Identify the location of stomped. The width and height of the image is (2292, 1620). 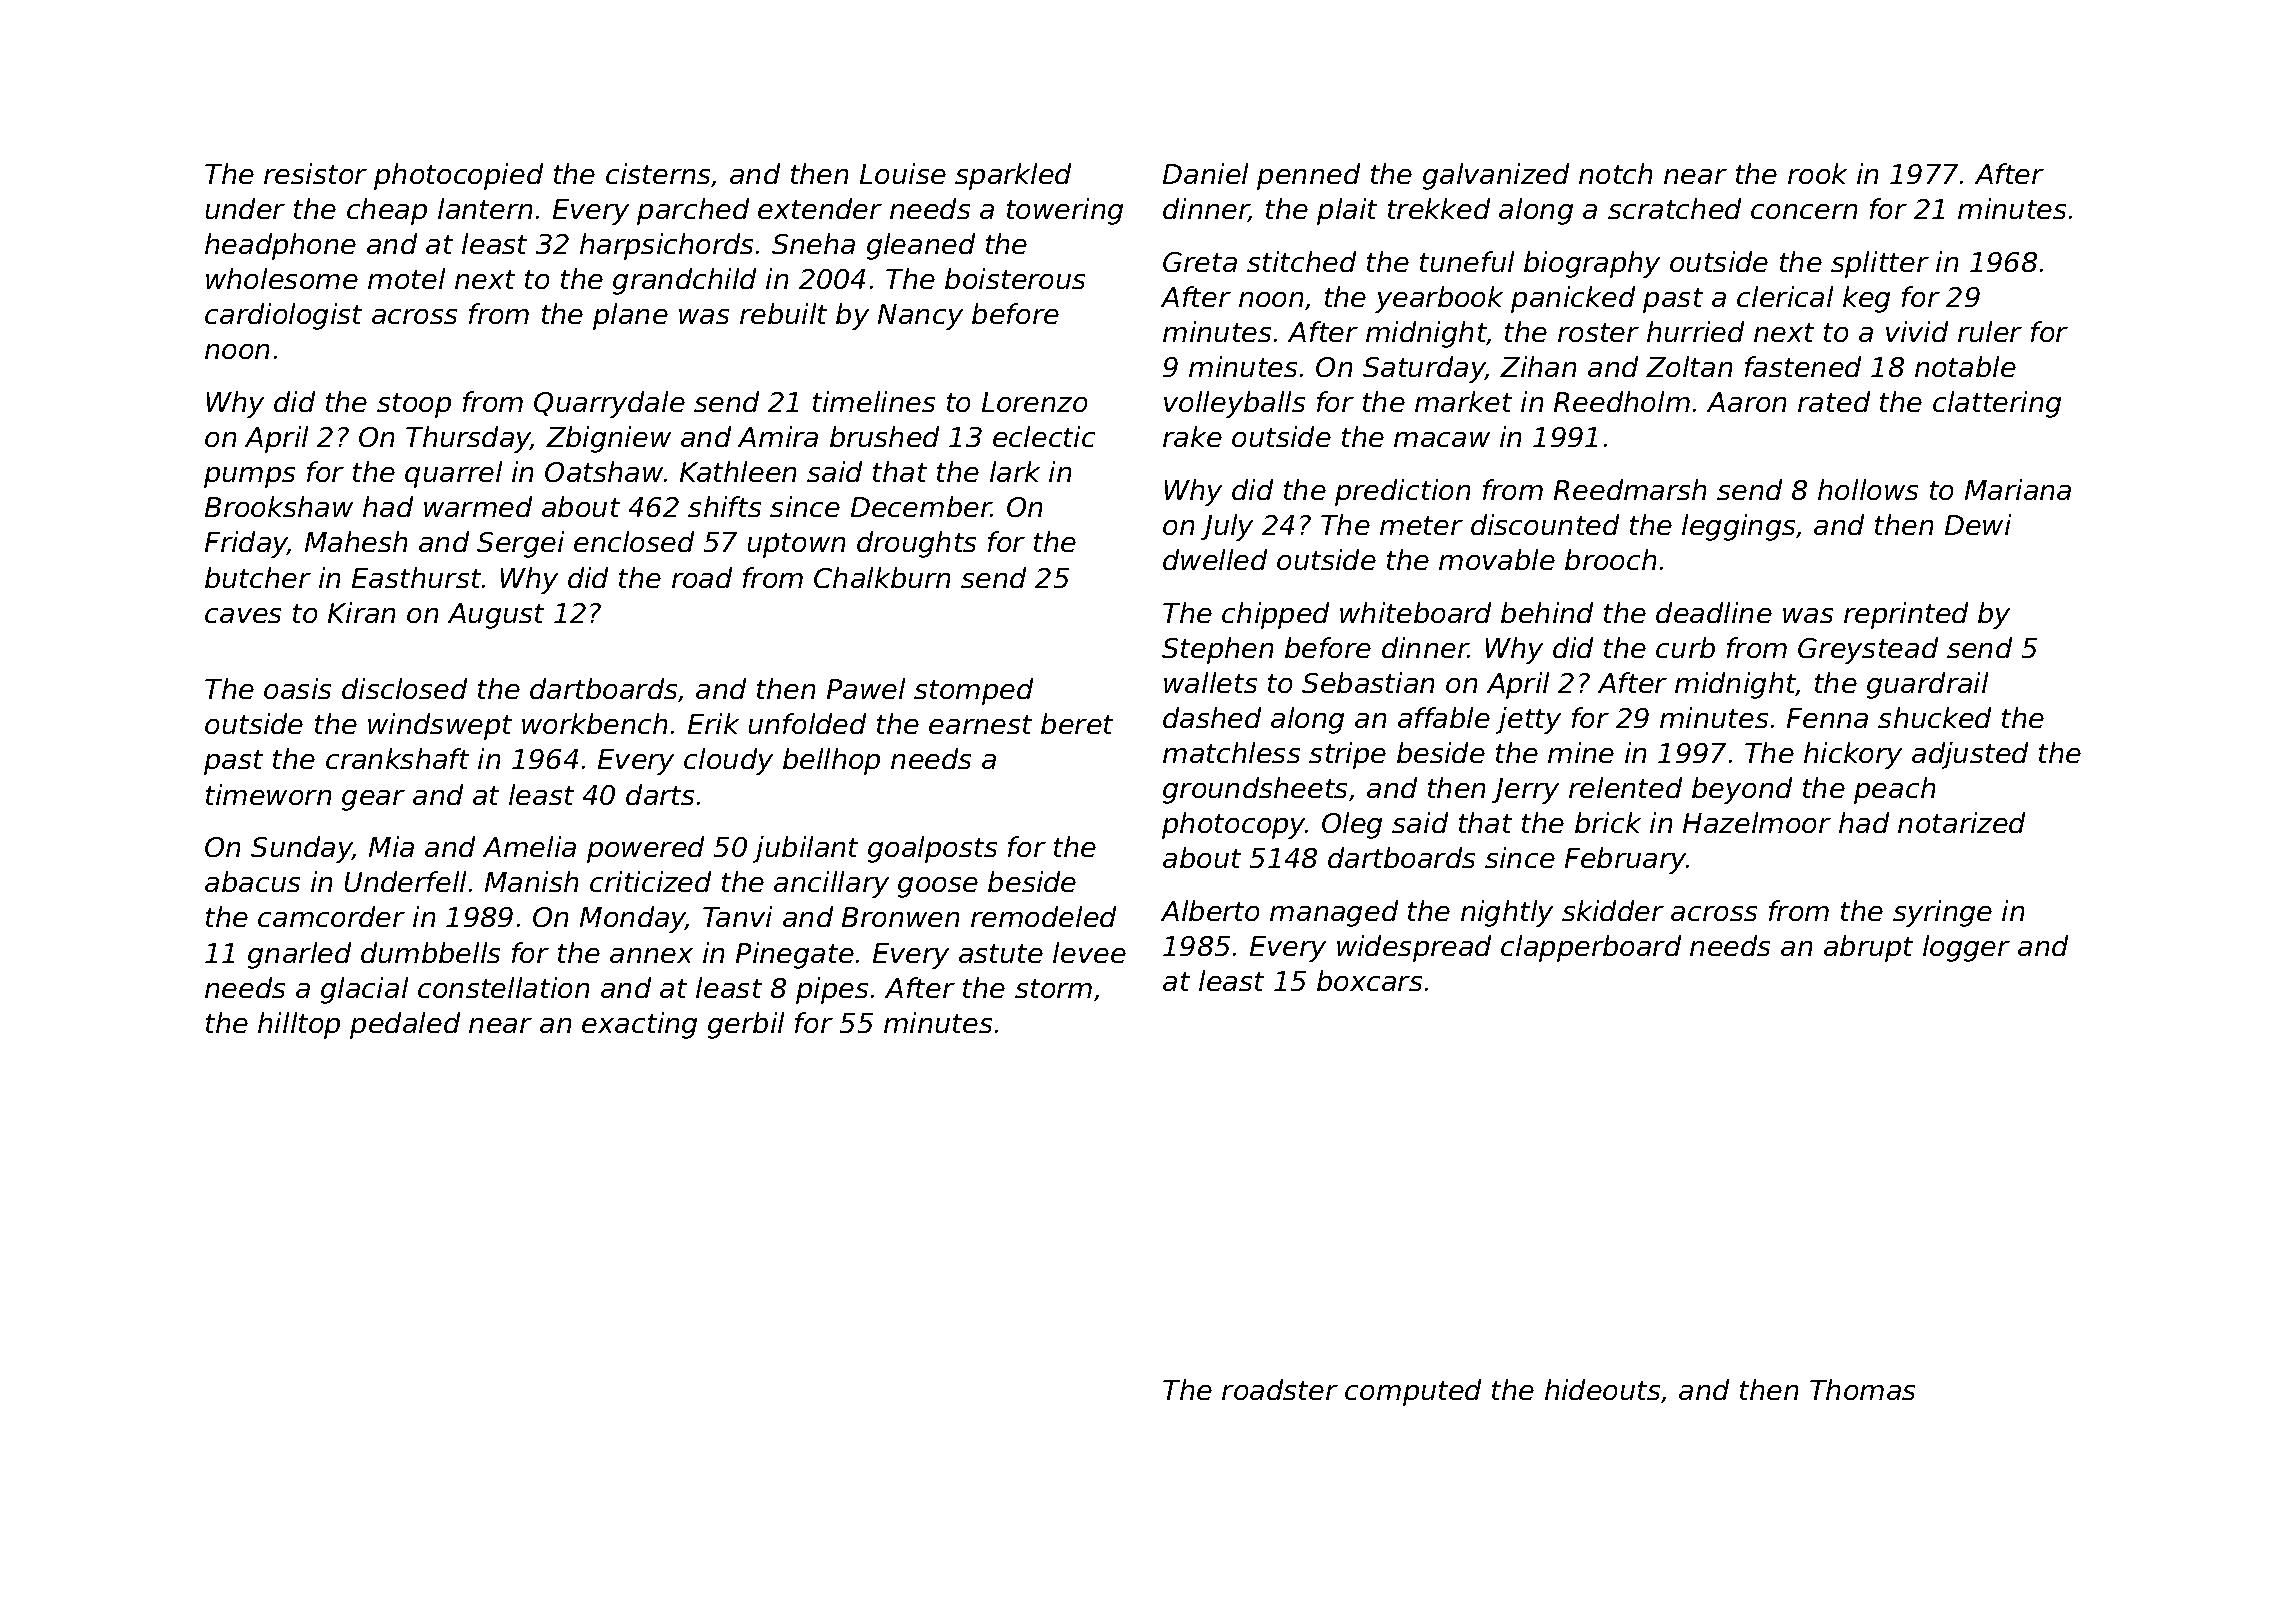
(973, 691).
